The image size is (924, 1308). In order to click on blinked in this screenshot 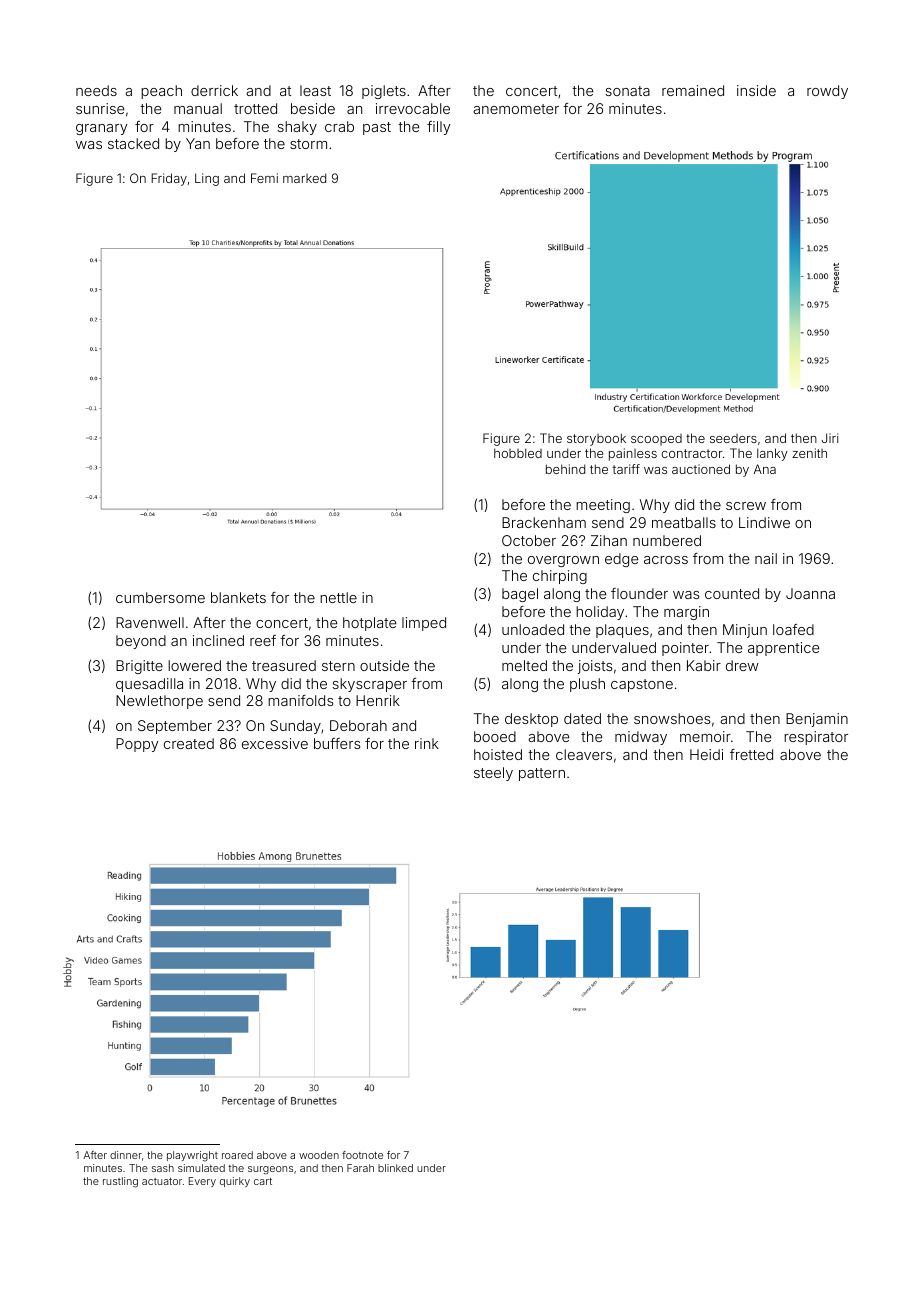, I will do `click(395, 1168)`.
